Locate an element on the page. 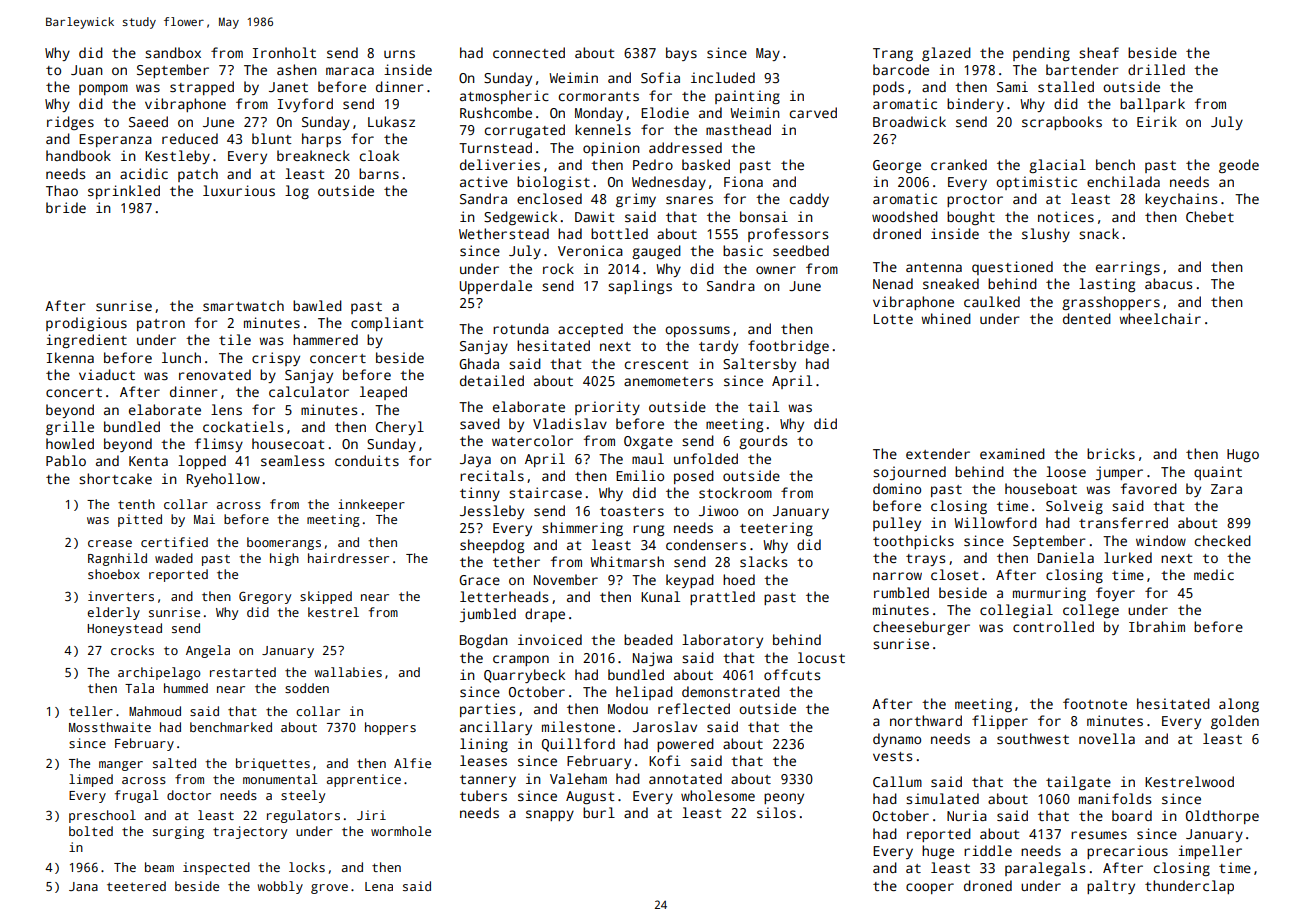 The width and height of the page is (1308, 924). smartwatch is located at coordinates (243, 305).
